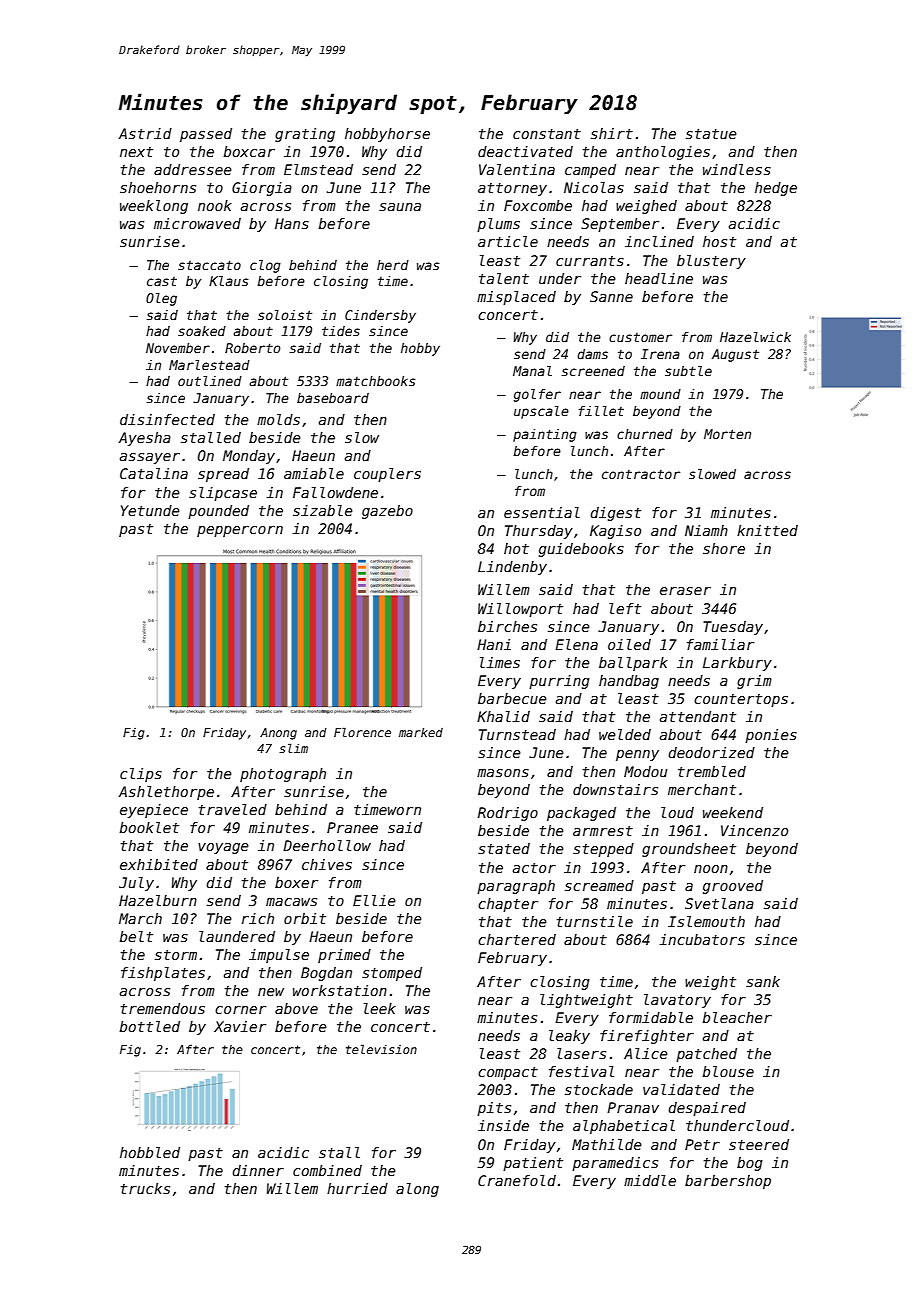  I want to click on Lindenby, so click(512, 568).
